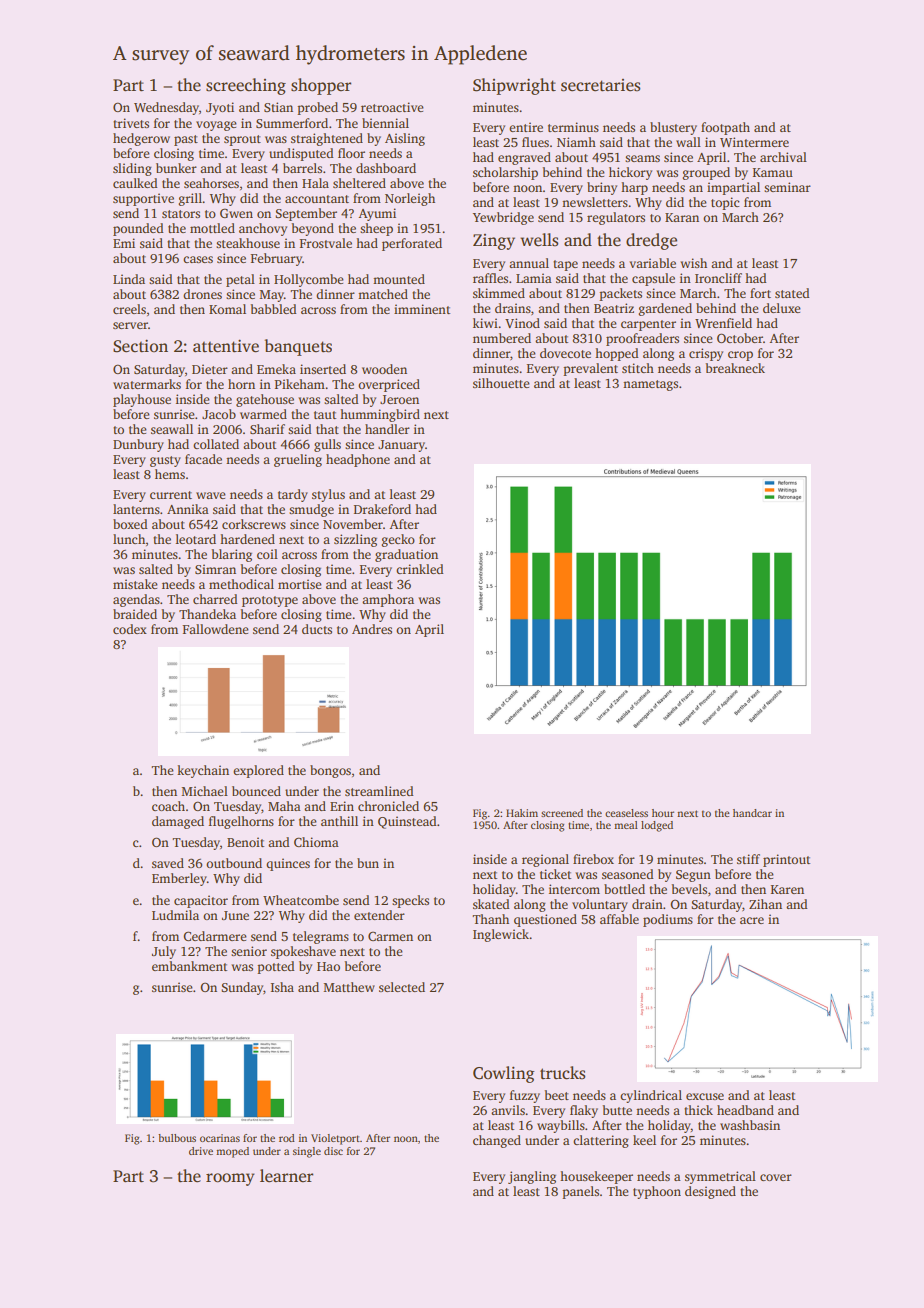 This image has height=1308, width=924. What do you see at coordinates (725, 128) in the image?
I see `footpath` at bounding box center [725, 128].
